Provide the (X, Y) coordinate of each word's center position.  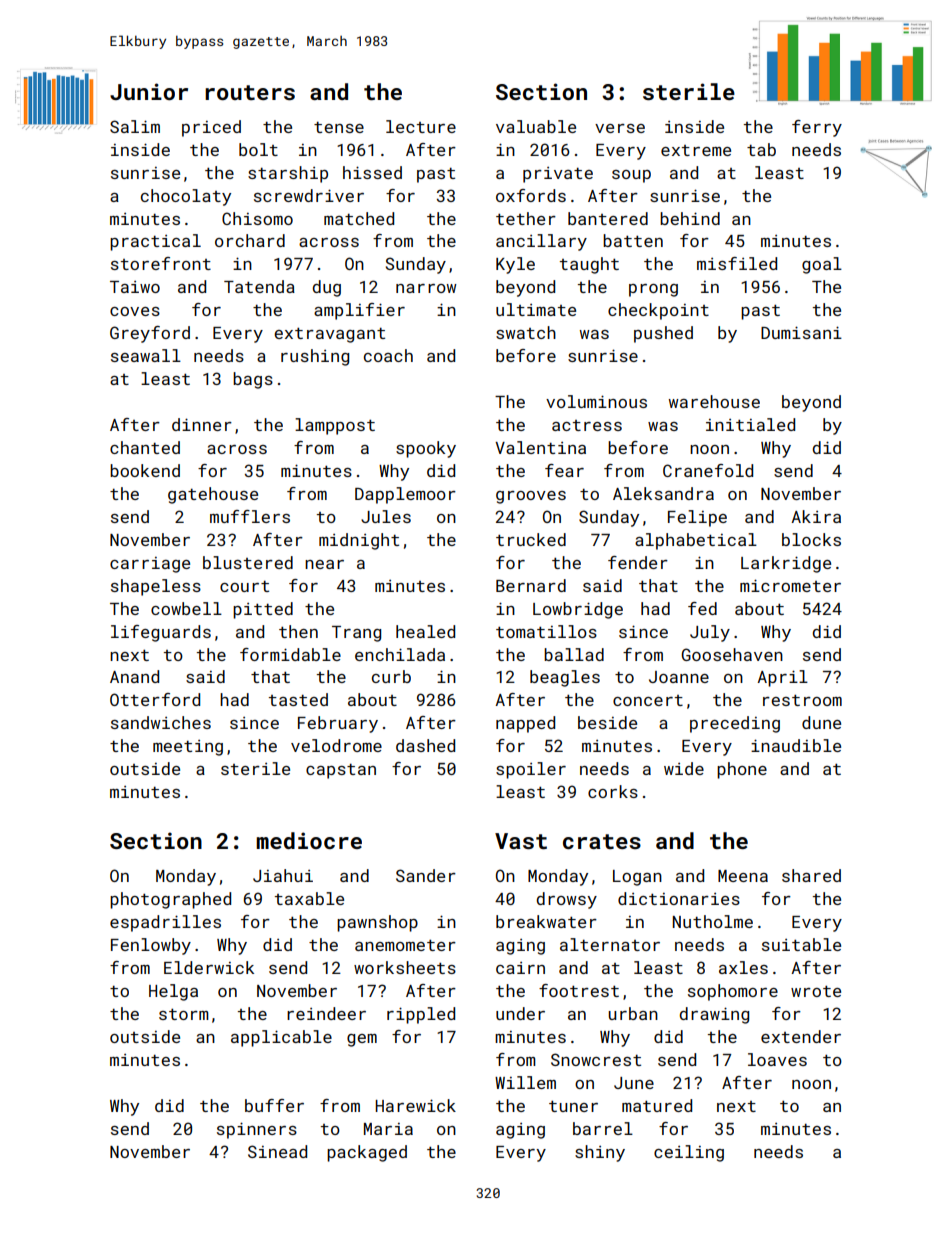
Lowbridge (578, 610)
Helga (173, 992)
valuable (536, 126)
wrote (816, 991)
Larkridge (786, 564)
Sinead (277, 1151)
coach (388, 355)
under (520, 1013)
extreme (696, 150)
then (298, 631)
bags (253, 380)
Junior (149, 91)
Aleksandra (663, 493)
